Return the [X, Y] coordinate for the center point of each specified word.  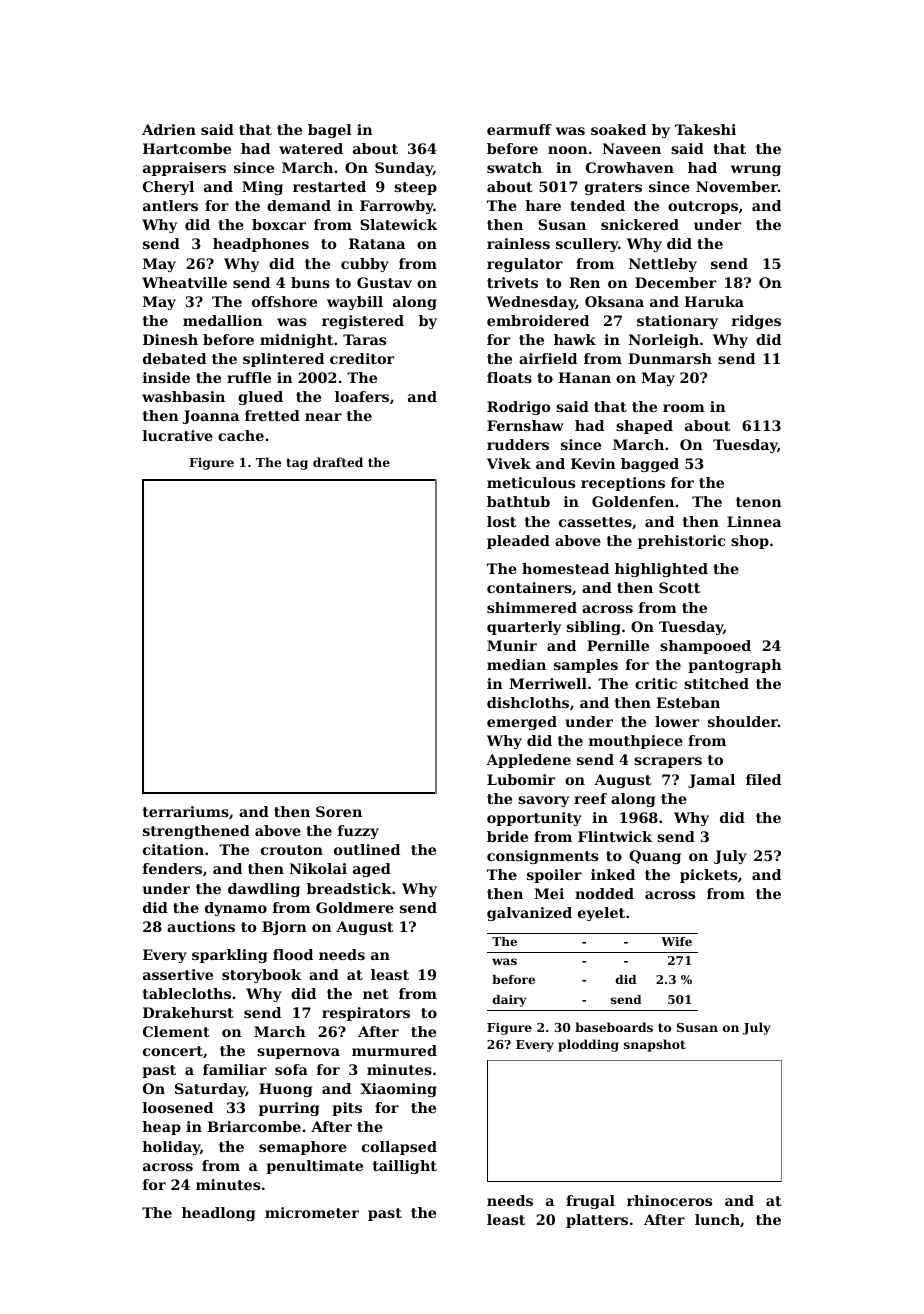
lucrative [178, 435]
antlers [170, 205]
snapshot [655, 1045]
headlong [218, 1214]
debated [174, 358]
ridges [756, 322]
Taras [364, 339]
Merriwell [548, 683]
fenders [172, 868]
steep [415, 188]
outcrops [703, 207]
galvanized [529, 914]
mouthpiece [636, 742]
